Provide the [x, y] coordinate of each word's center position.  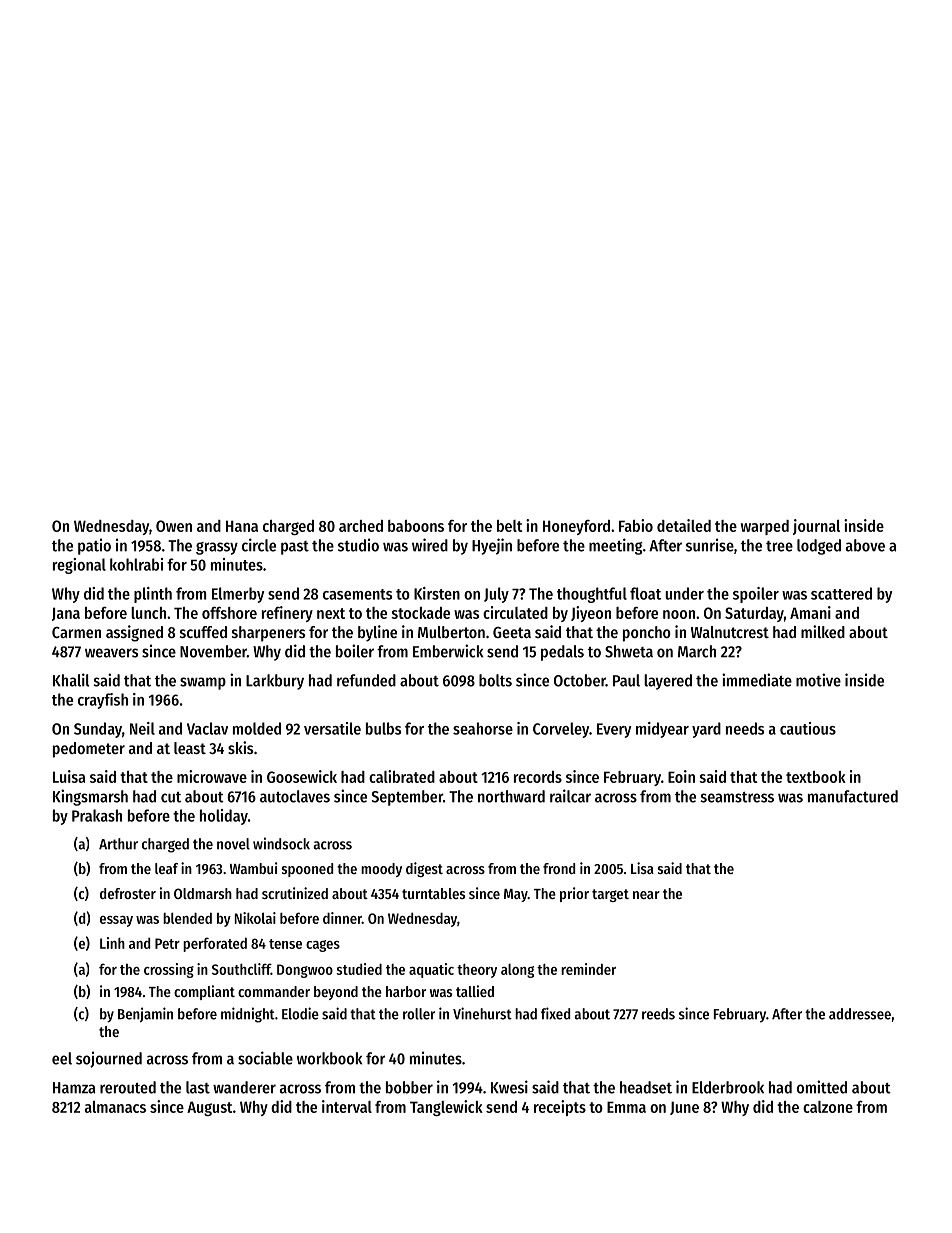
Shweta [629, 651]
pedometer [89, 750]
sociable [265, 1058]
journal [816, 527]
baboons [416, 526]
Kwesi [509, 1087]
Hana [242, 526]
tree [779, 546]
